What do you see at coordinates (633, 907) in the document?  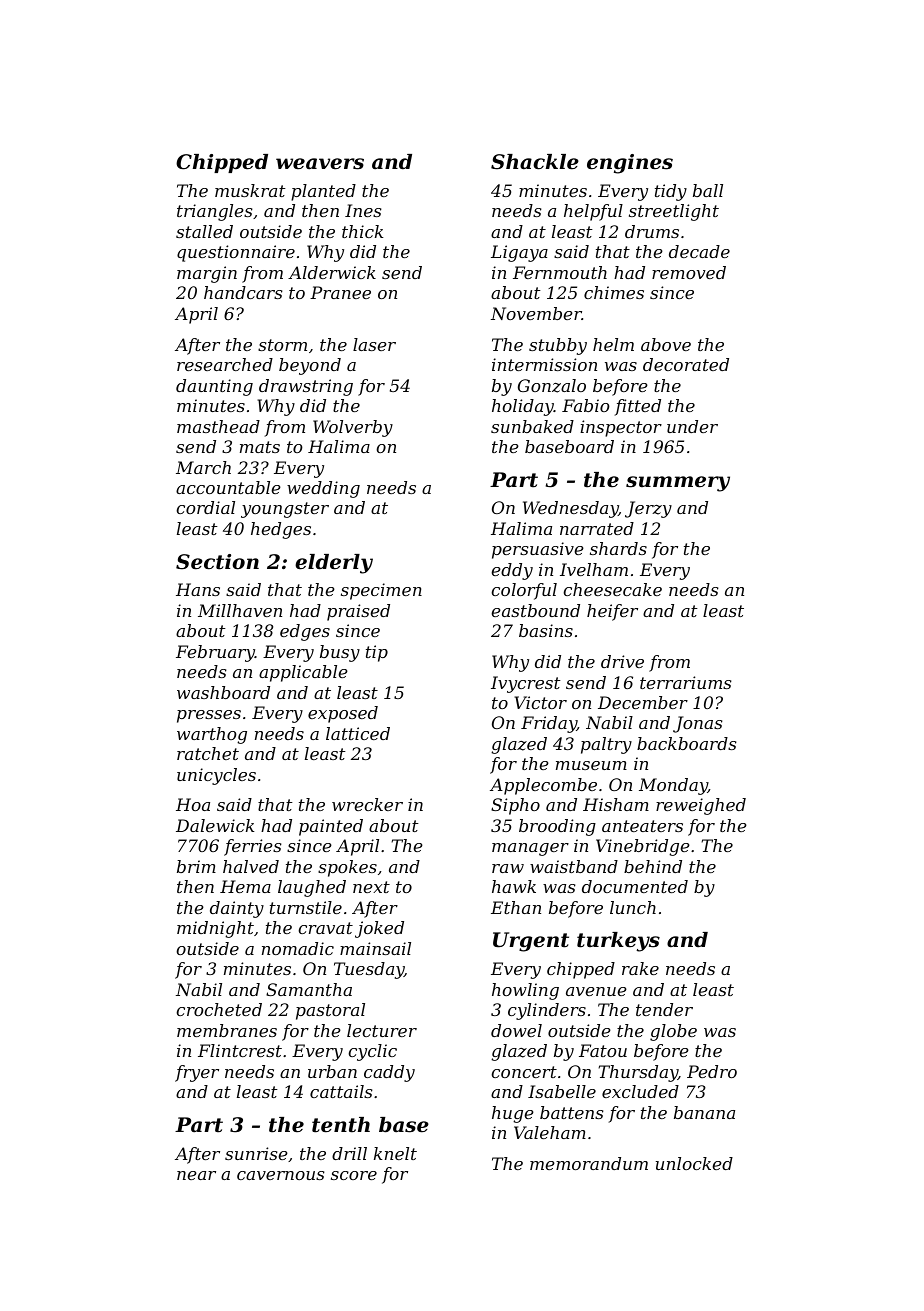 I see `lunch` at bounding box center [633, 907].
